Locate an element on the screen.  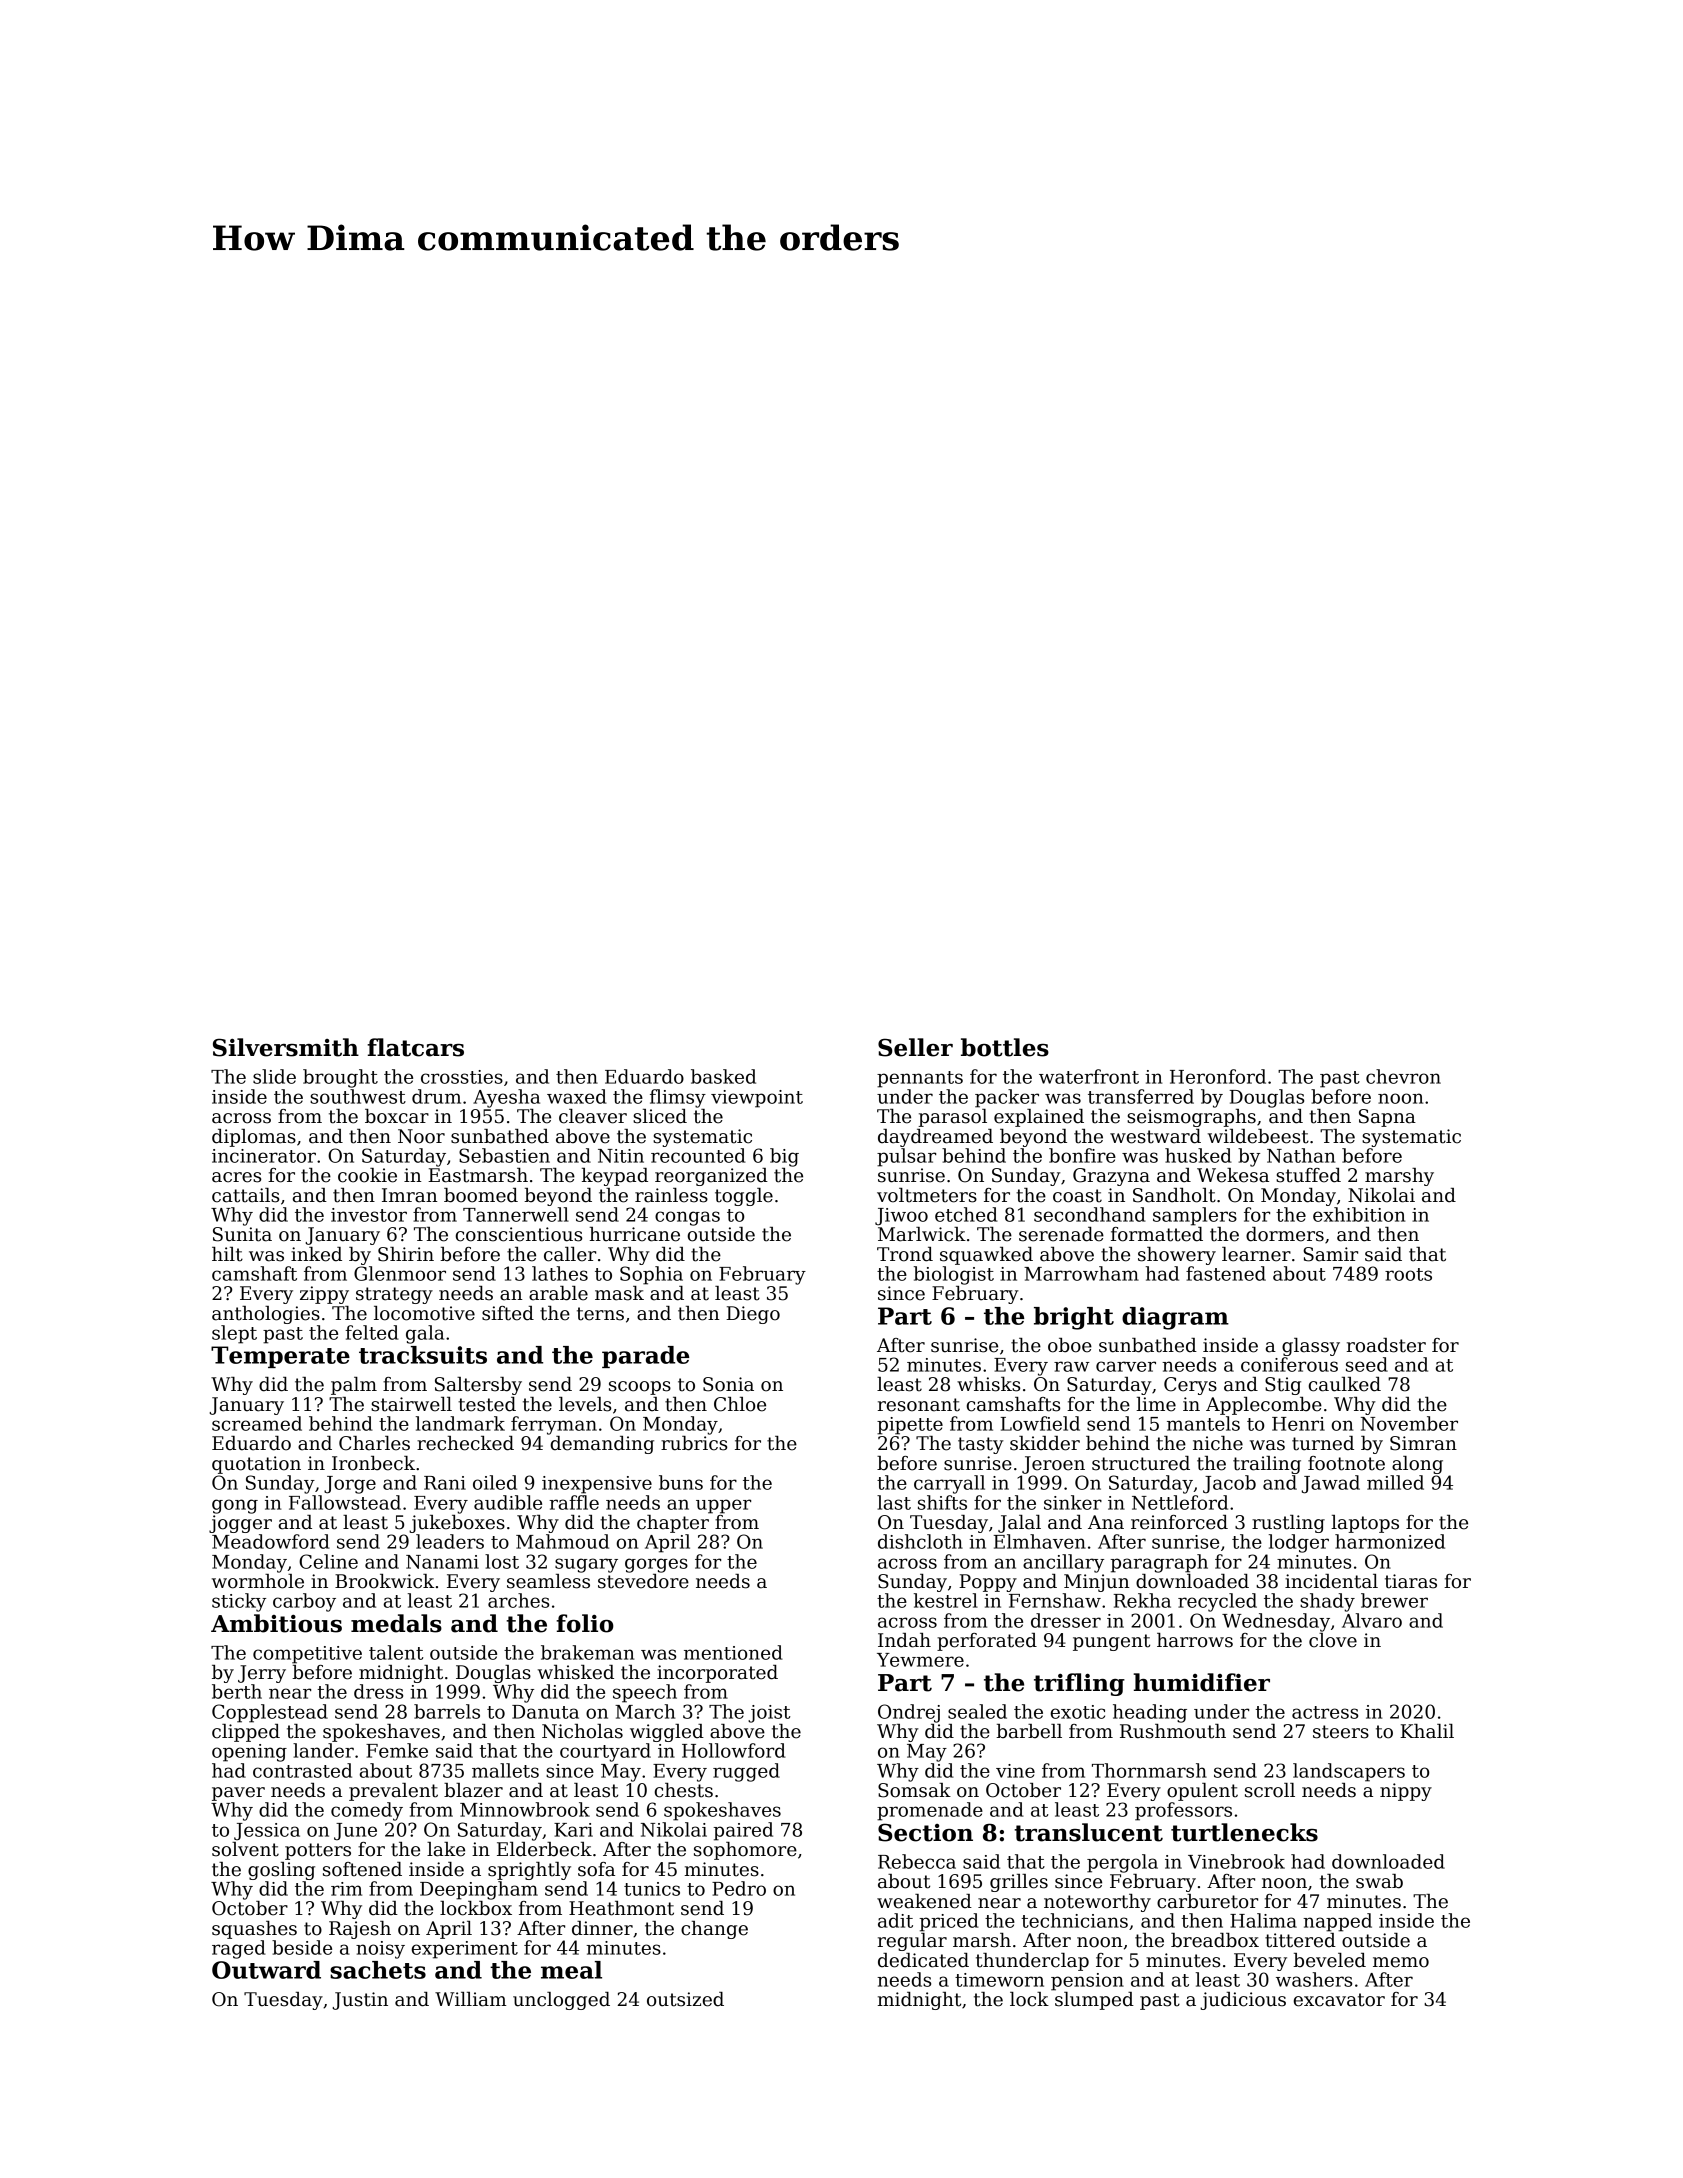
roadster is located at coordinates (1386, 1345).
